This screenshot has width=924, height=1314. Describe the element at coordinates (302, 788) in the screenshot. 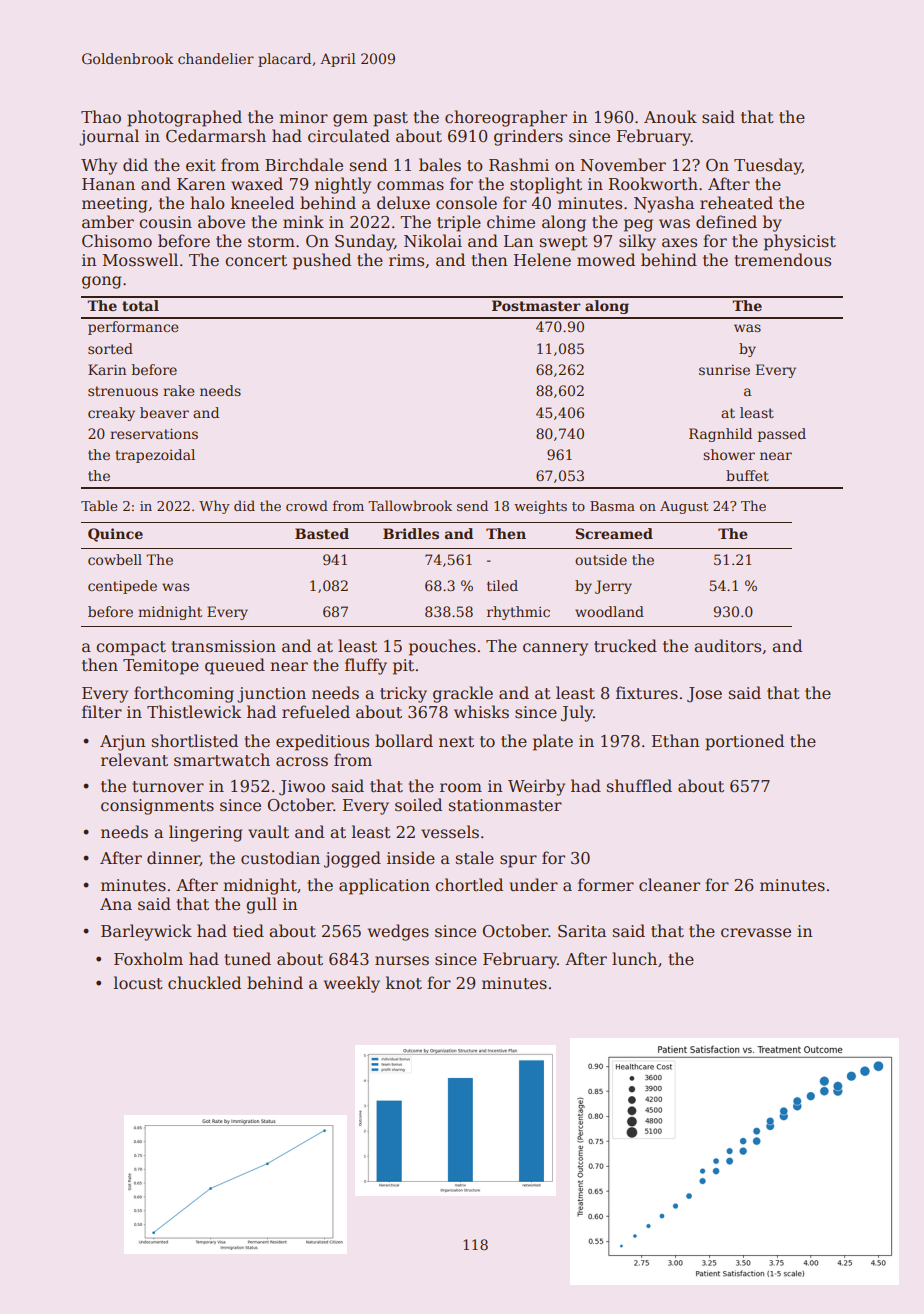

I see `Jiwoo` at that location.
